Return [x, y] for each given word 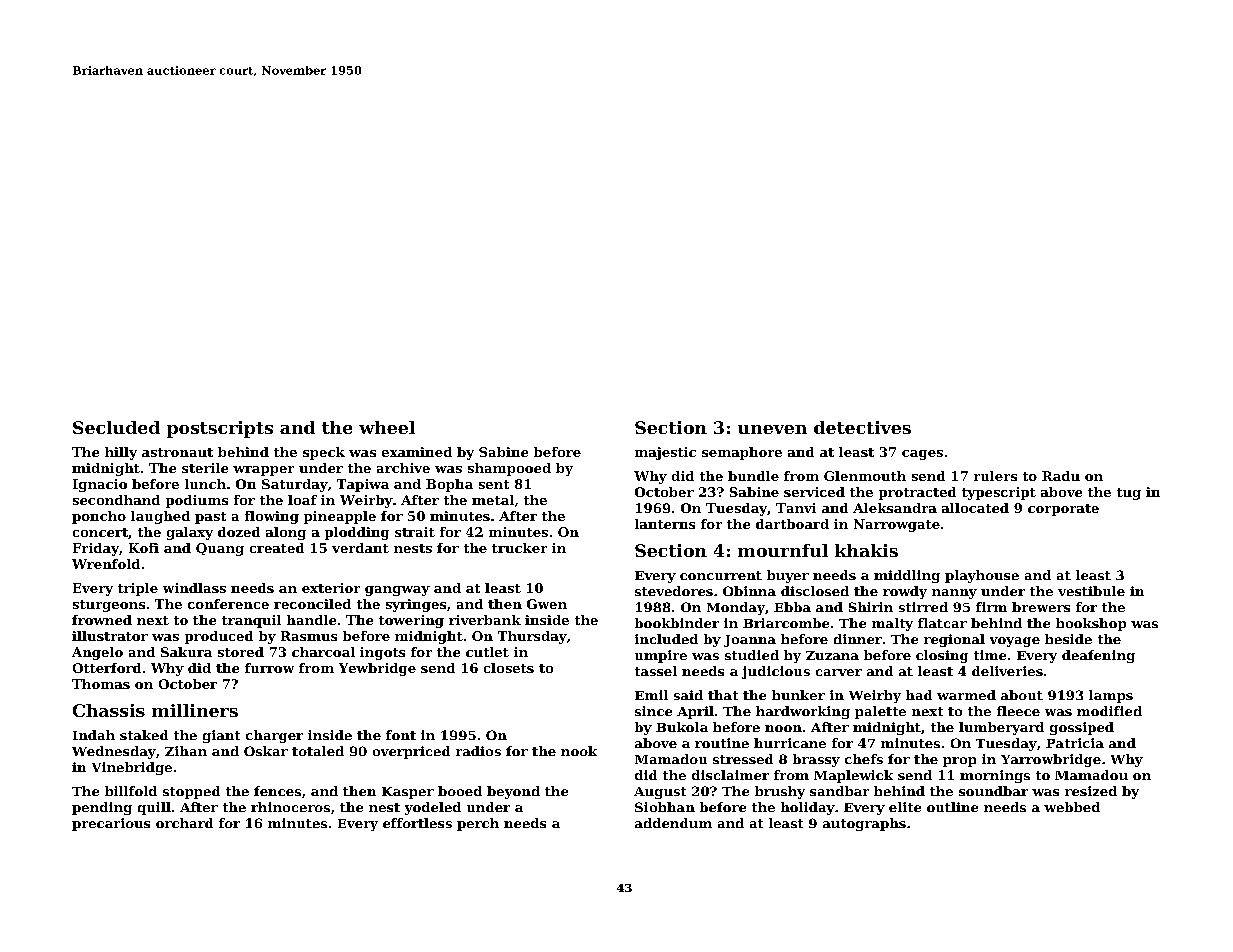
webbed [1072, 807]
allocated [975, 508]
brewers [1041, 607]
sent [494, 484]
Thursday [532, 637]
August [660, 793]
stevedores [674, 591]
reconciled [312, 604]
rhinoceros [290, 807]
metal [493, 500]
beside [1068, 639]
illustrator [110, 636]
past [210, 518]
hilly [121, 453]
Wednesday [114, 752]
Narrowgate [897, 525]
